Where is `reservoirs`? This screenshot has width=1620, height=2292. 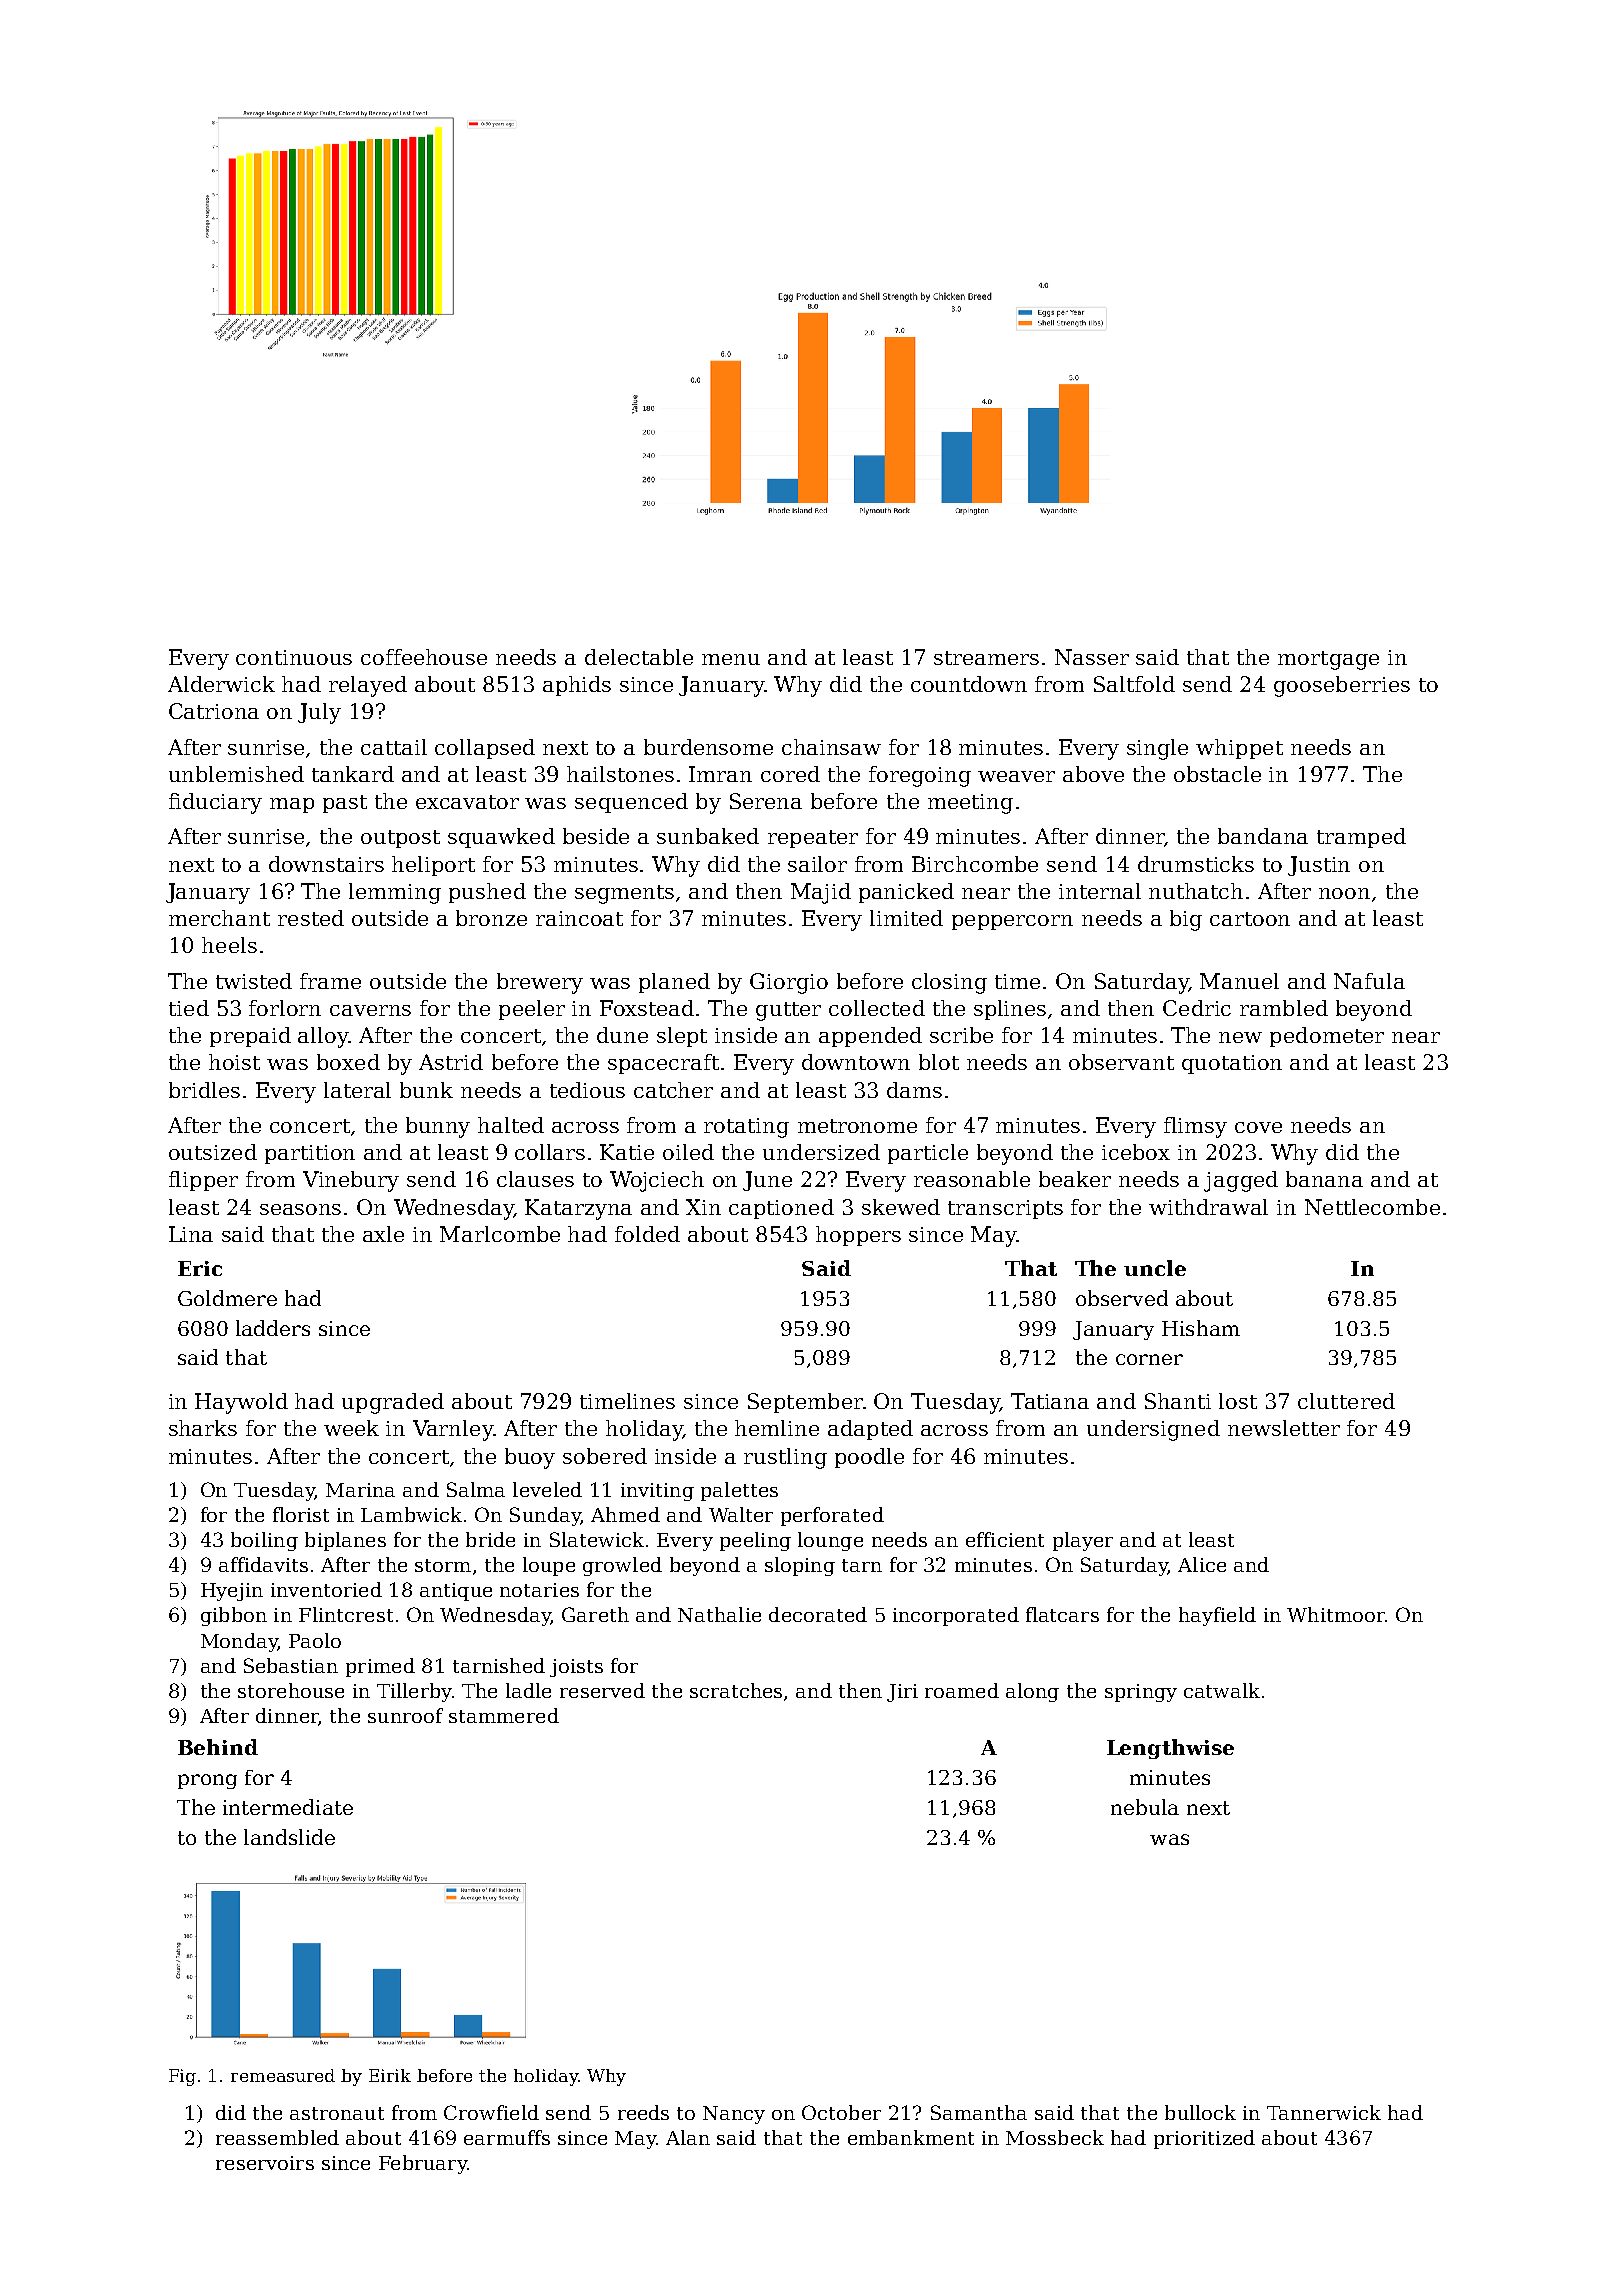
reservoirs is located at coordinates (265, 2163).
